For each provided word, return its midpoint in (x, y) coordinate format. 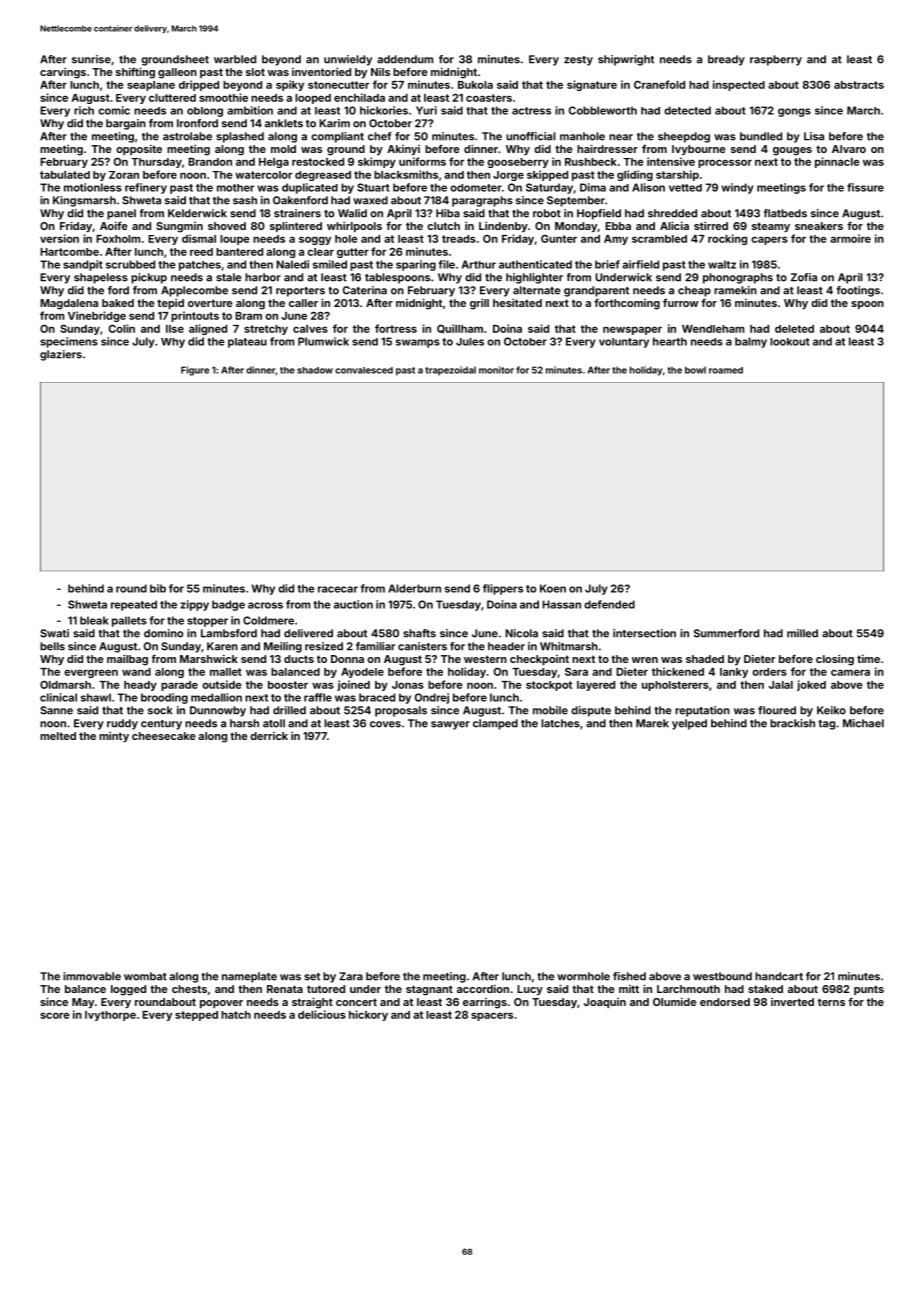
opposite (139, 149)
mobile (550, 710)
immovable (92, 976)
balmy (751, 342)
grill (479, 304)
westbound (722, 976)
